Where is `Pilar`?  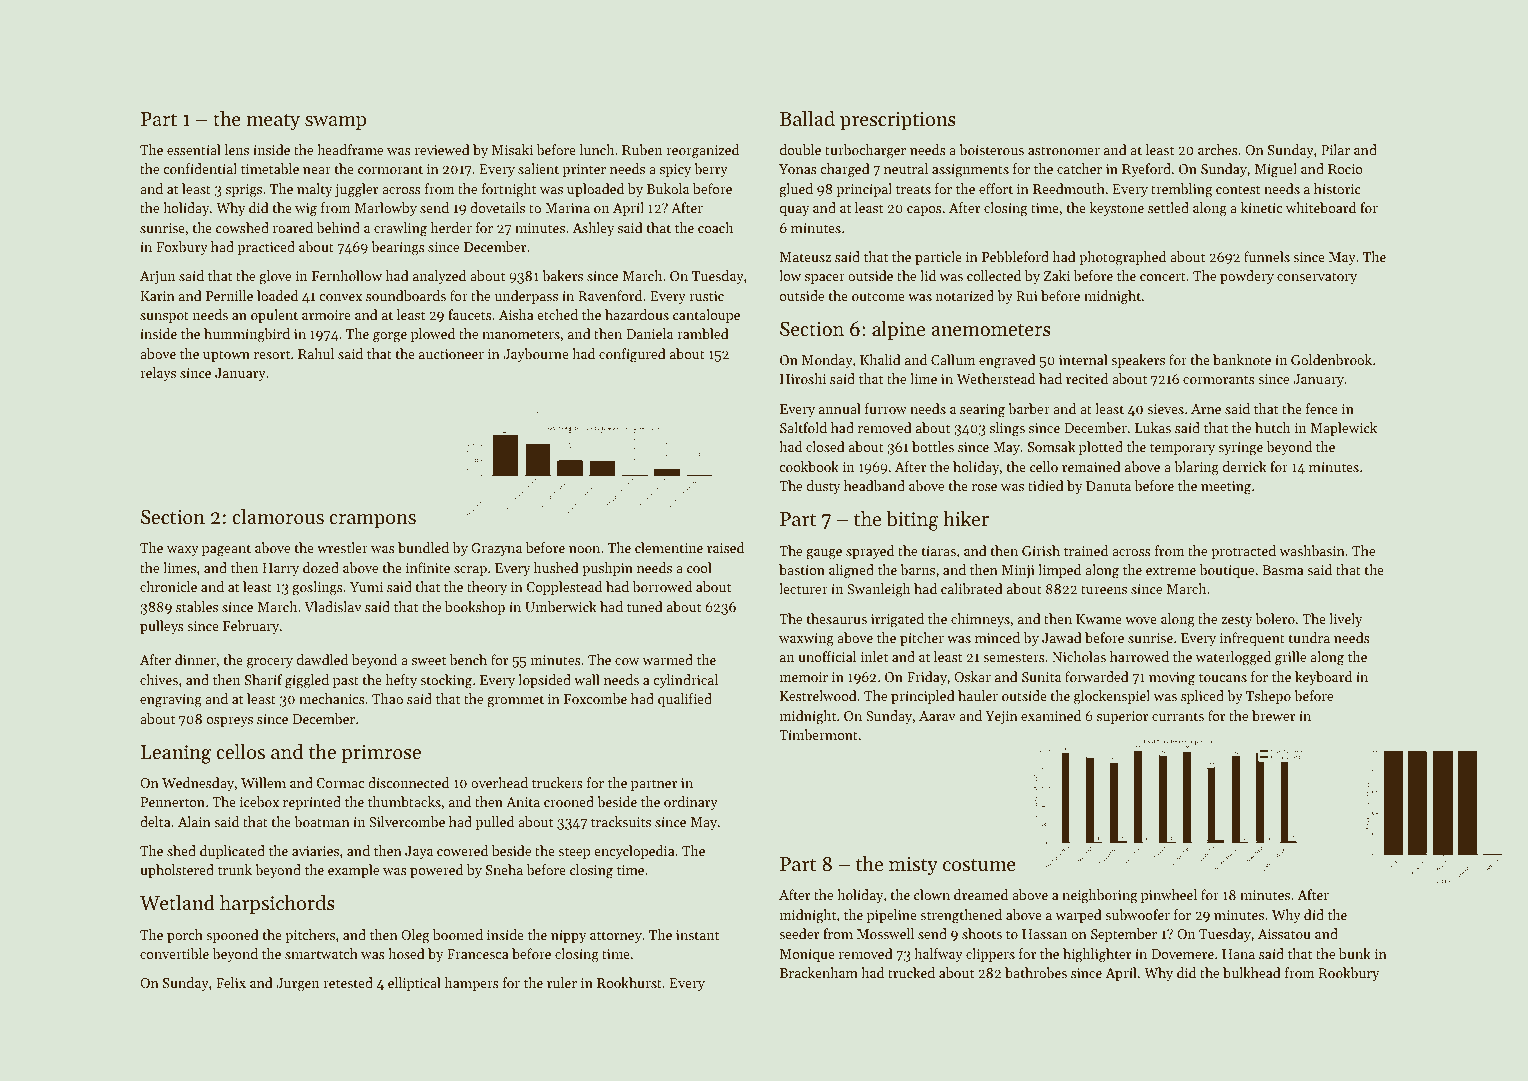 Pilar is located at coordinates (1335, 149).
